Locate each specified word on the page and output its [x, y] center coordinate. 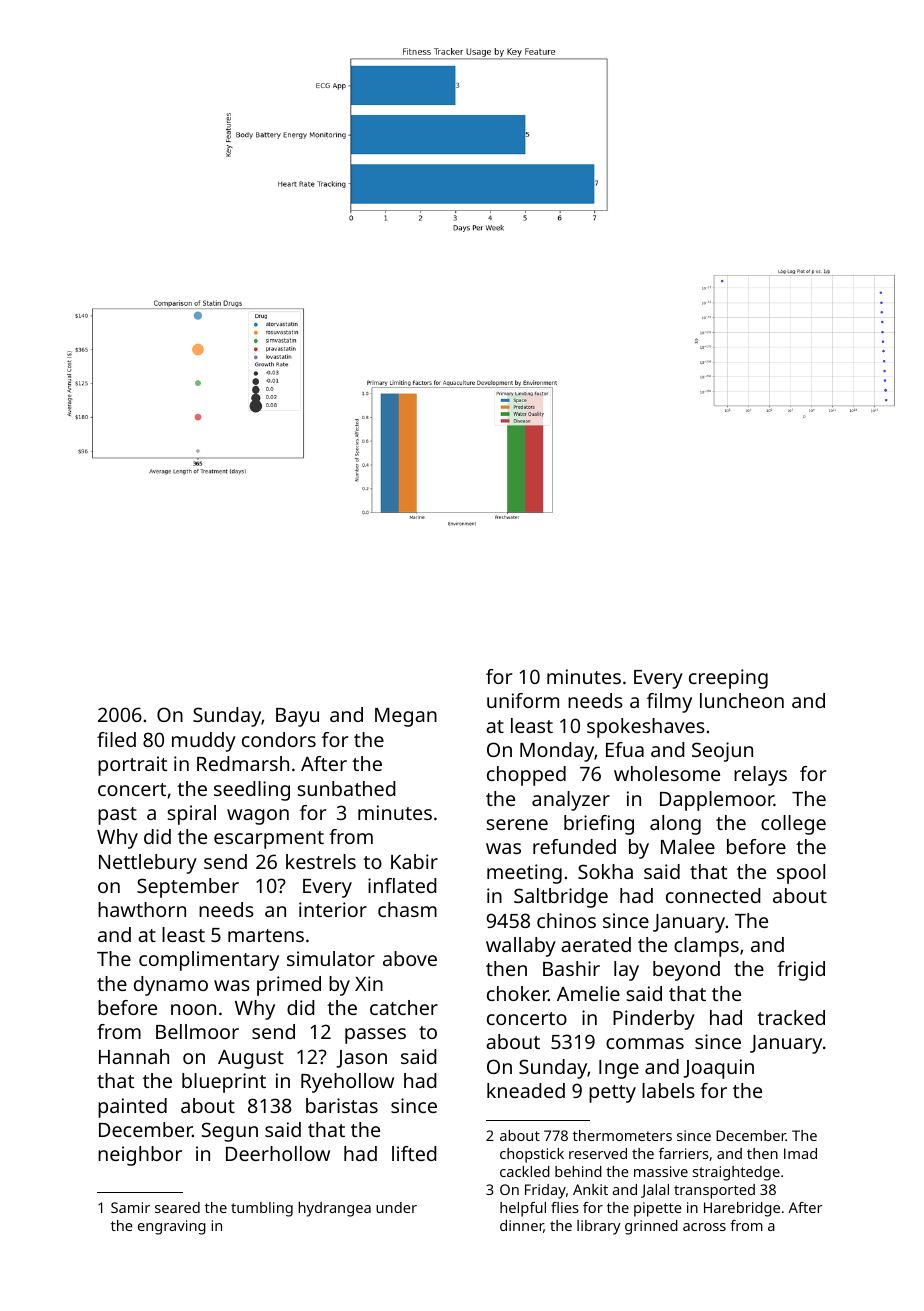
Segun [229, 1132]
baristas [342, 1105]
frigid [801, 971]
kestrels [321, 861]
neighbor [140, 1156]
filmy [669, 703]
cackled [525, 1171]
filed [116, 739]
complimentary [209, 961]
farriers [684, 1153]
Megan [406, 717]
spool [801, 874]
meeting [524, 874]
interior [333, 909]
